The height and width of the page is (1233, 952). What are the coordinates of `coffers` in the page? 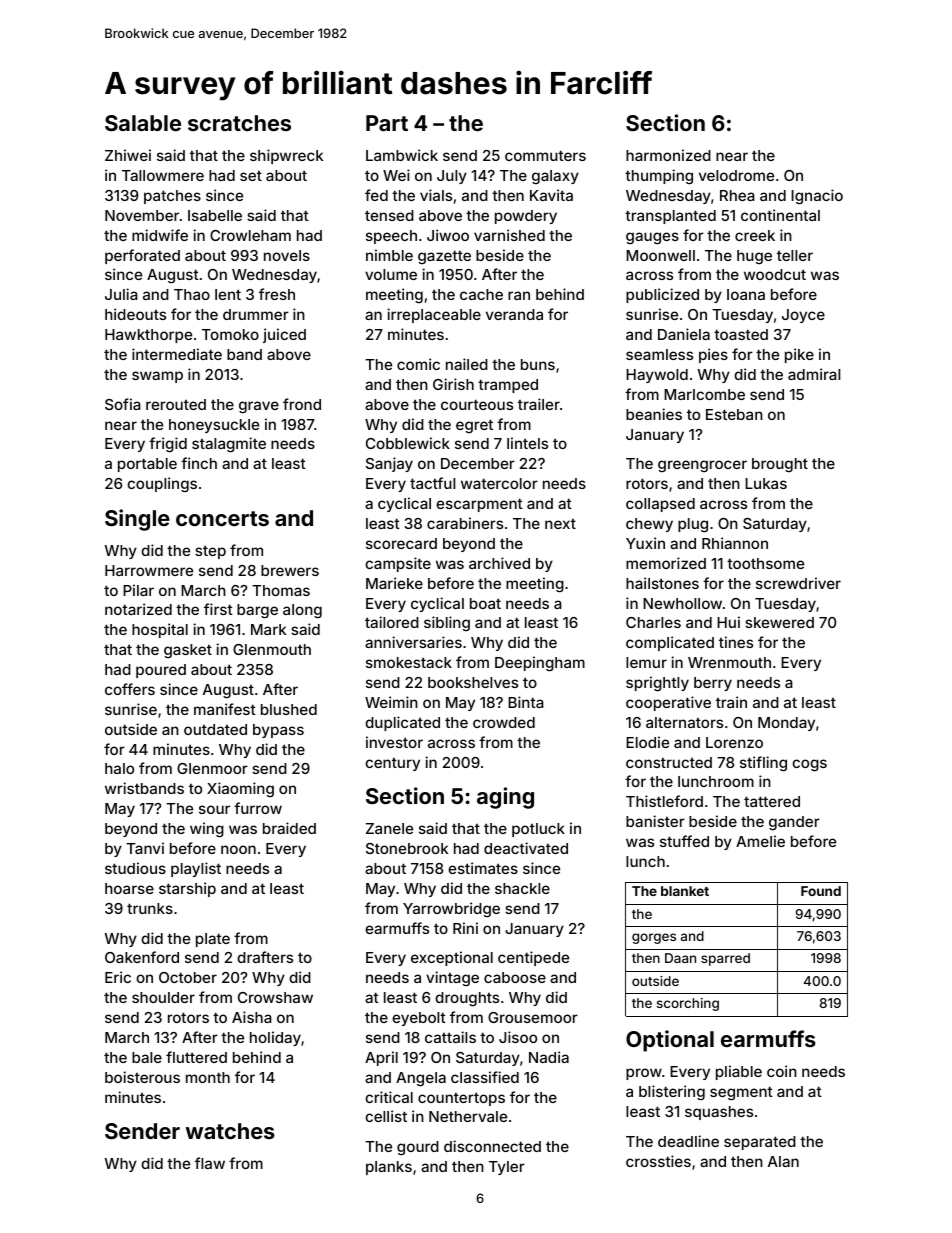 It's located at (130, 689).
